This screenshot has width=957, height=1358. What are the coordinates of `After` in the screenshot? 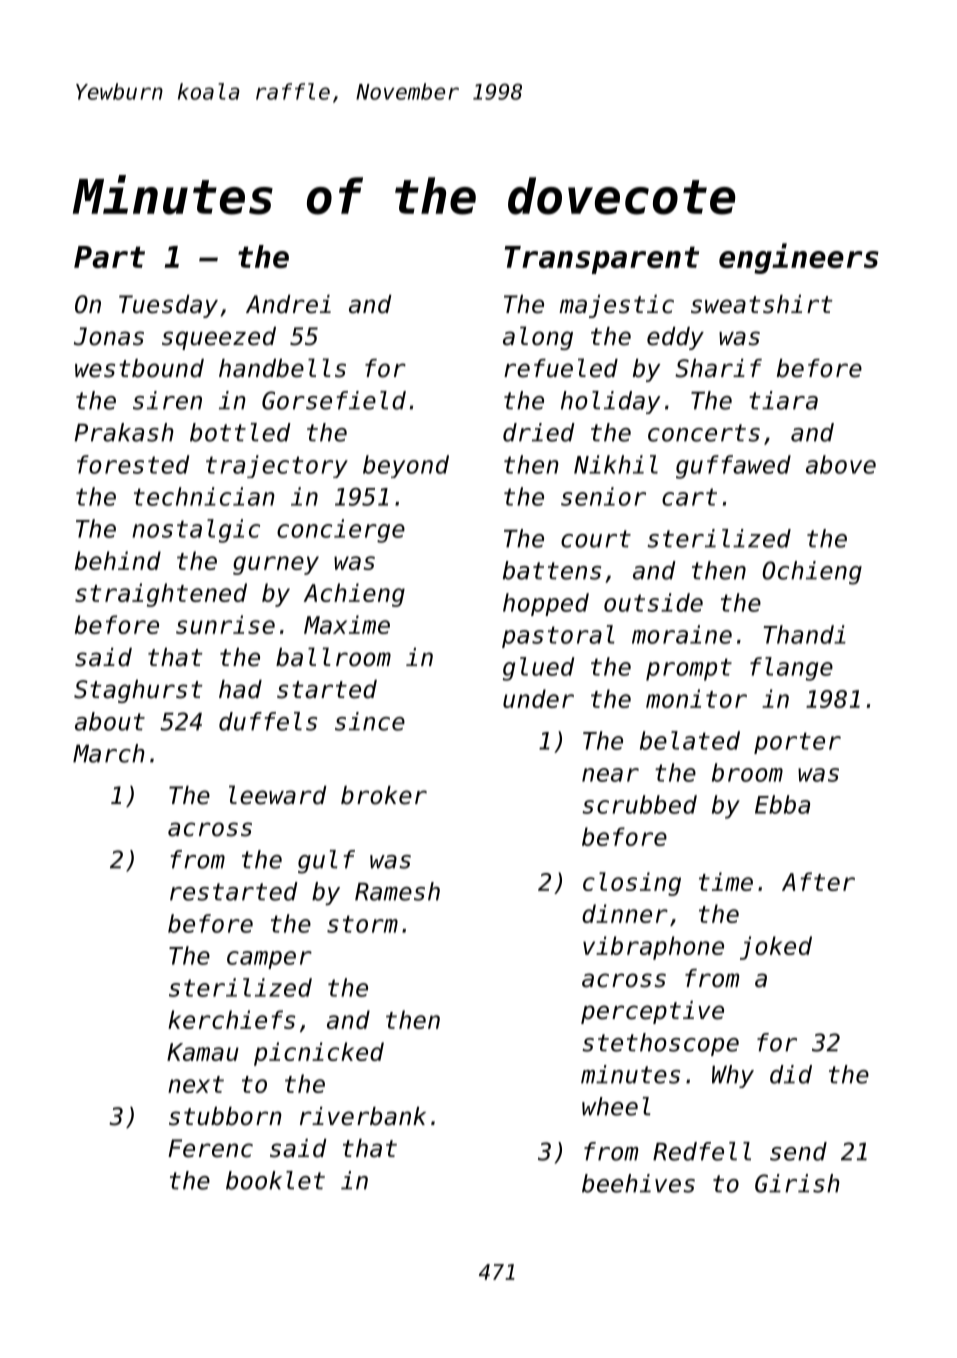 It's located at (818, 881).
